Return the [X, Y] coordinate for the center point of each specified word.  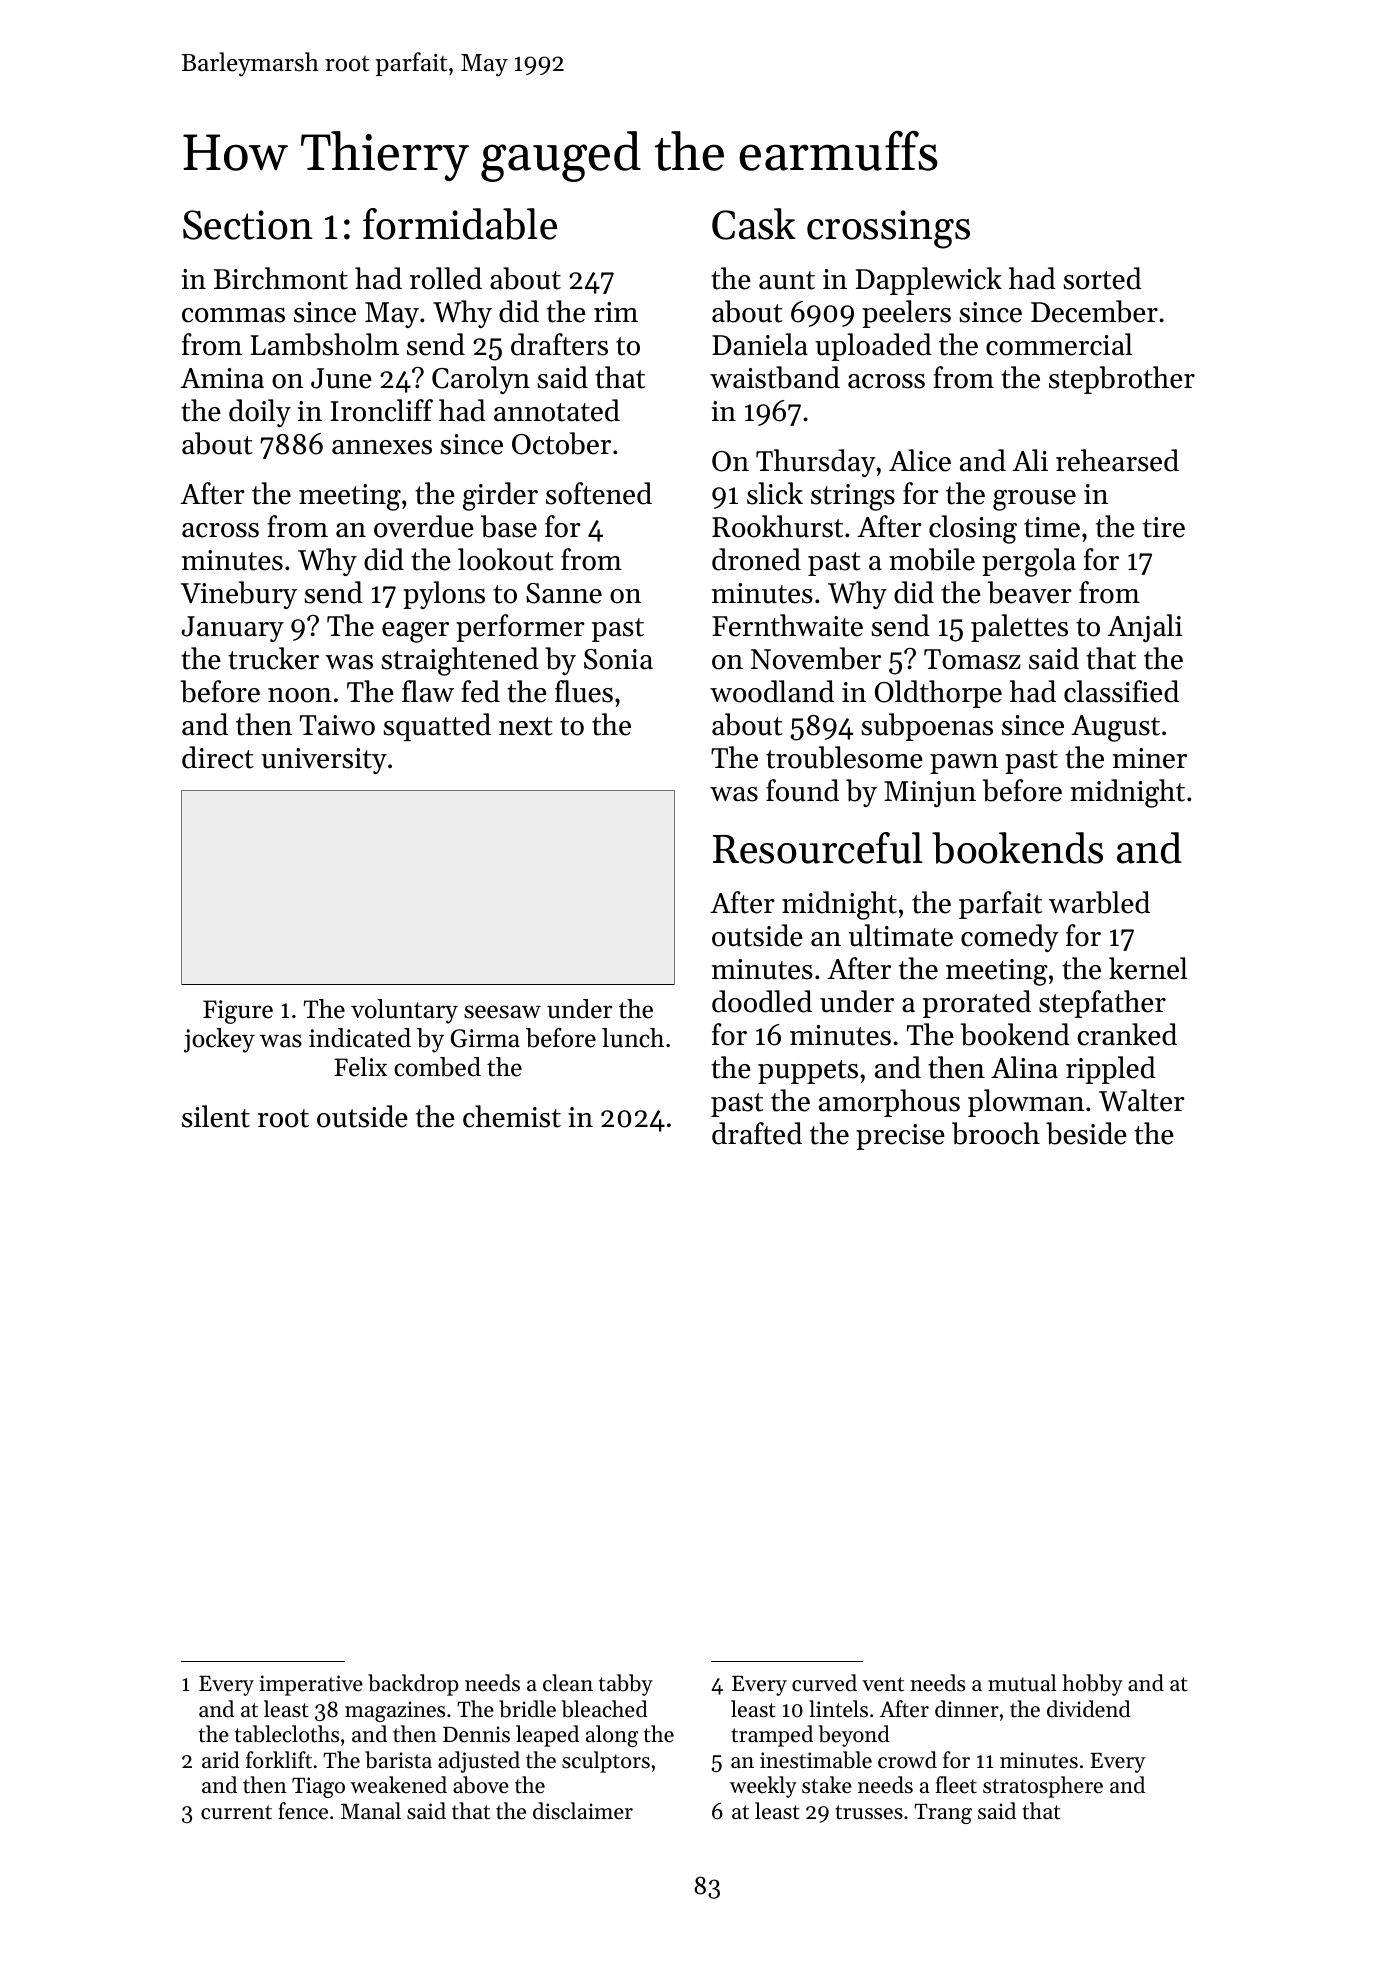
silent [216, 1116]
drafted [757, 1133]
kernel [1148, 968]
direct [218, 757]
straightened [460, 661]
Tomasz [972, 659]
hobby [1092, 1685]
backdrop [413, 1685]
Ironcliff [381, 410]
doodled [762, 1001]
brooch [996, 1133]
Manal [371, 1810]
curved [824, 1683]
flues [584, 691]
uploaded [873, 347]
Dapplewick [929, 281]
